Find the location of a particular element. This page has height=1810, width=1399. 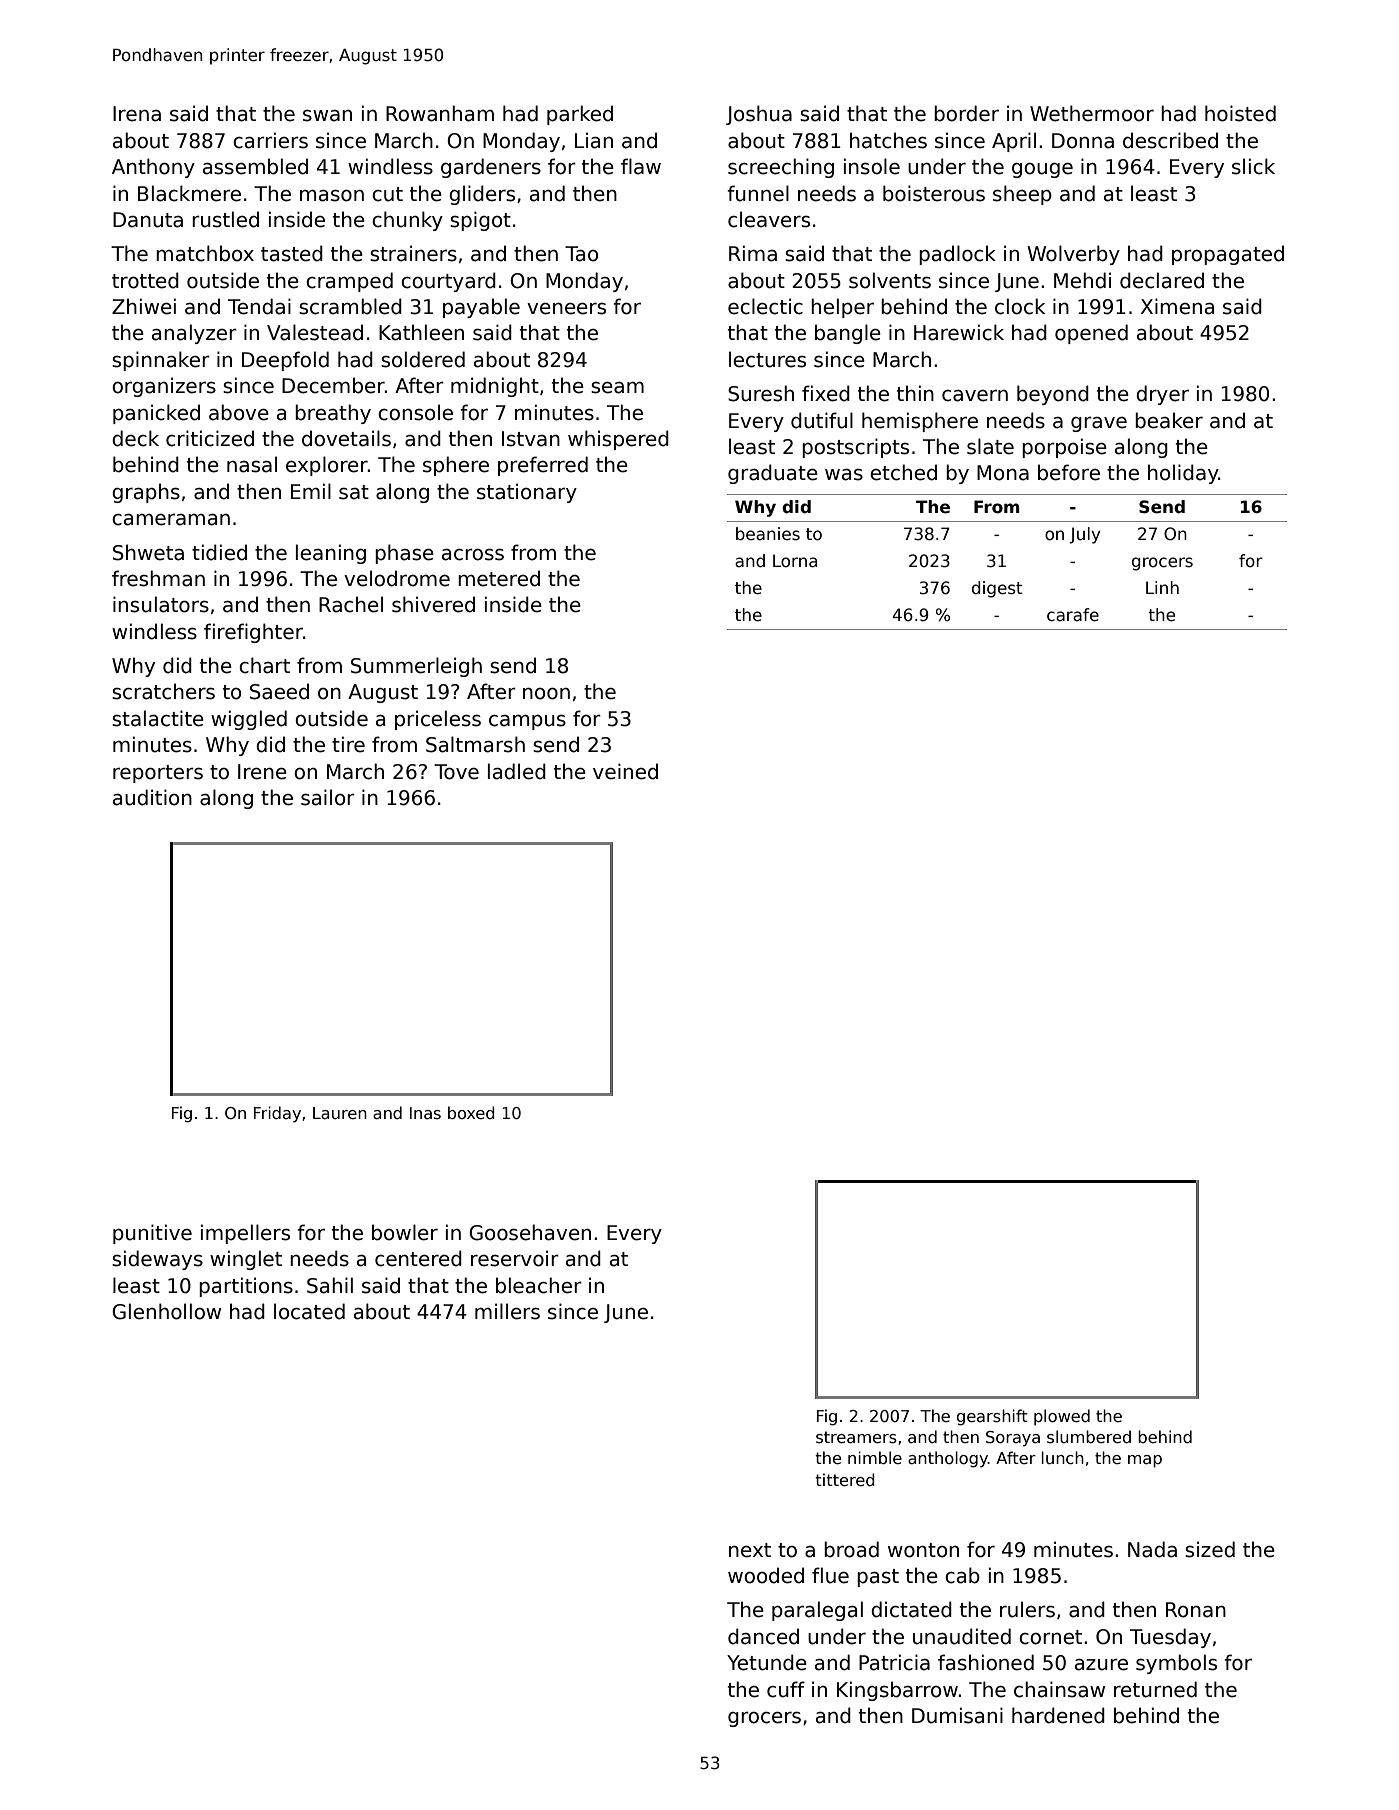

danced is located at coordinates (763, 1636).
